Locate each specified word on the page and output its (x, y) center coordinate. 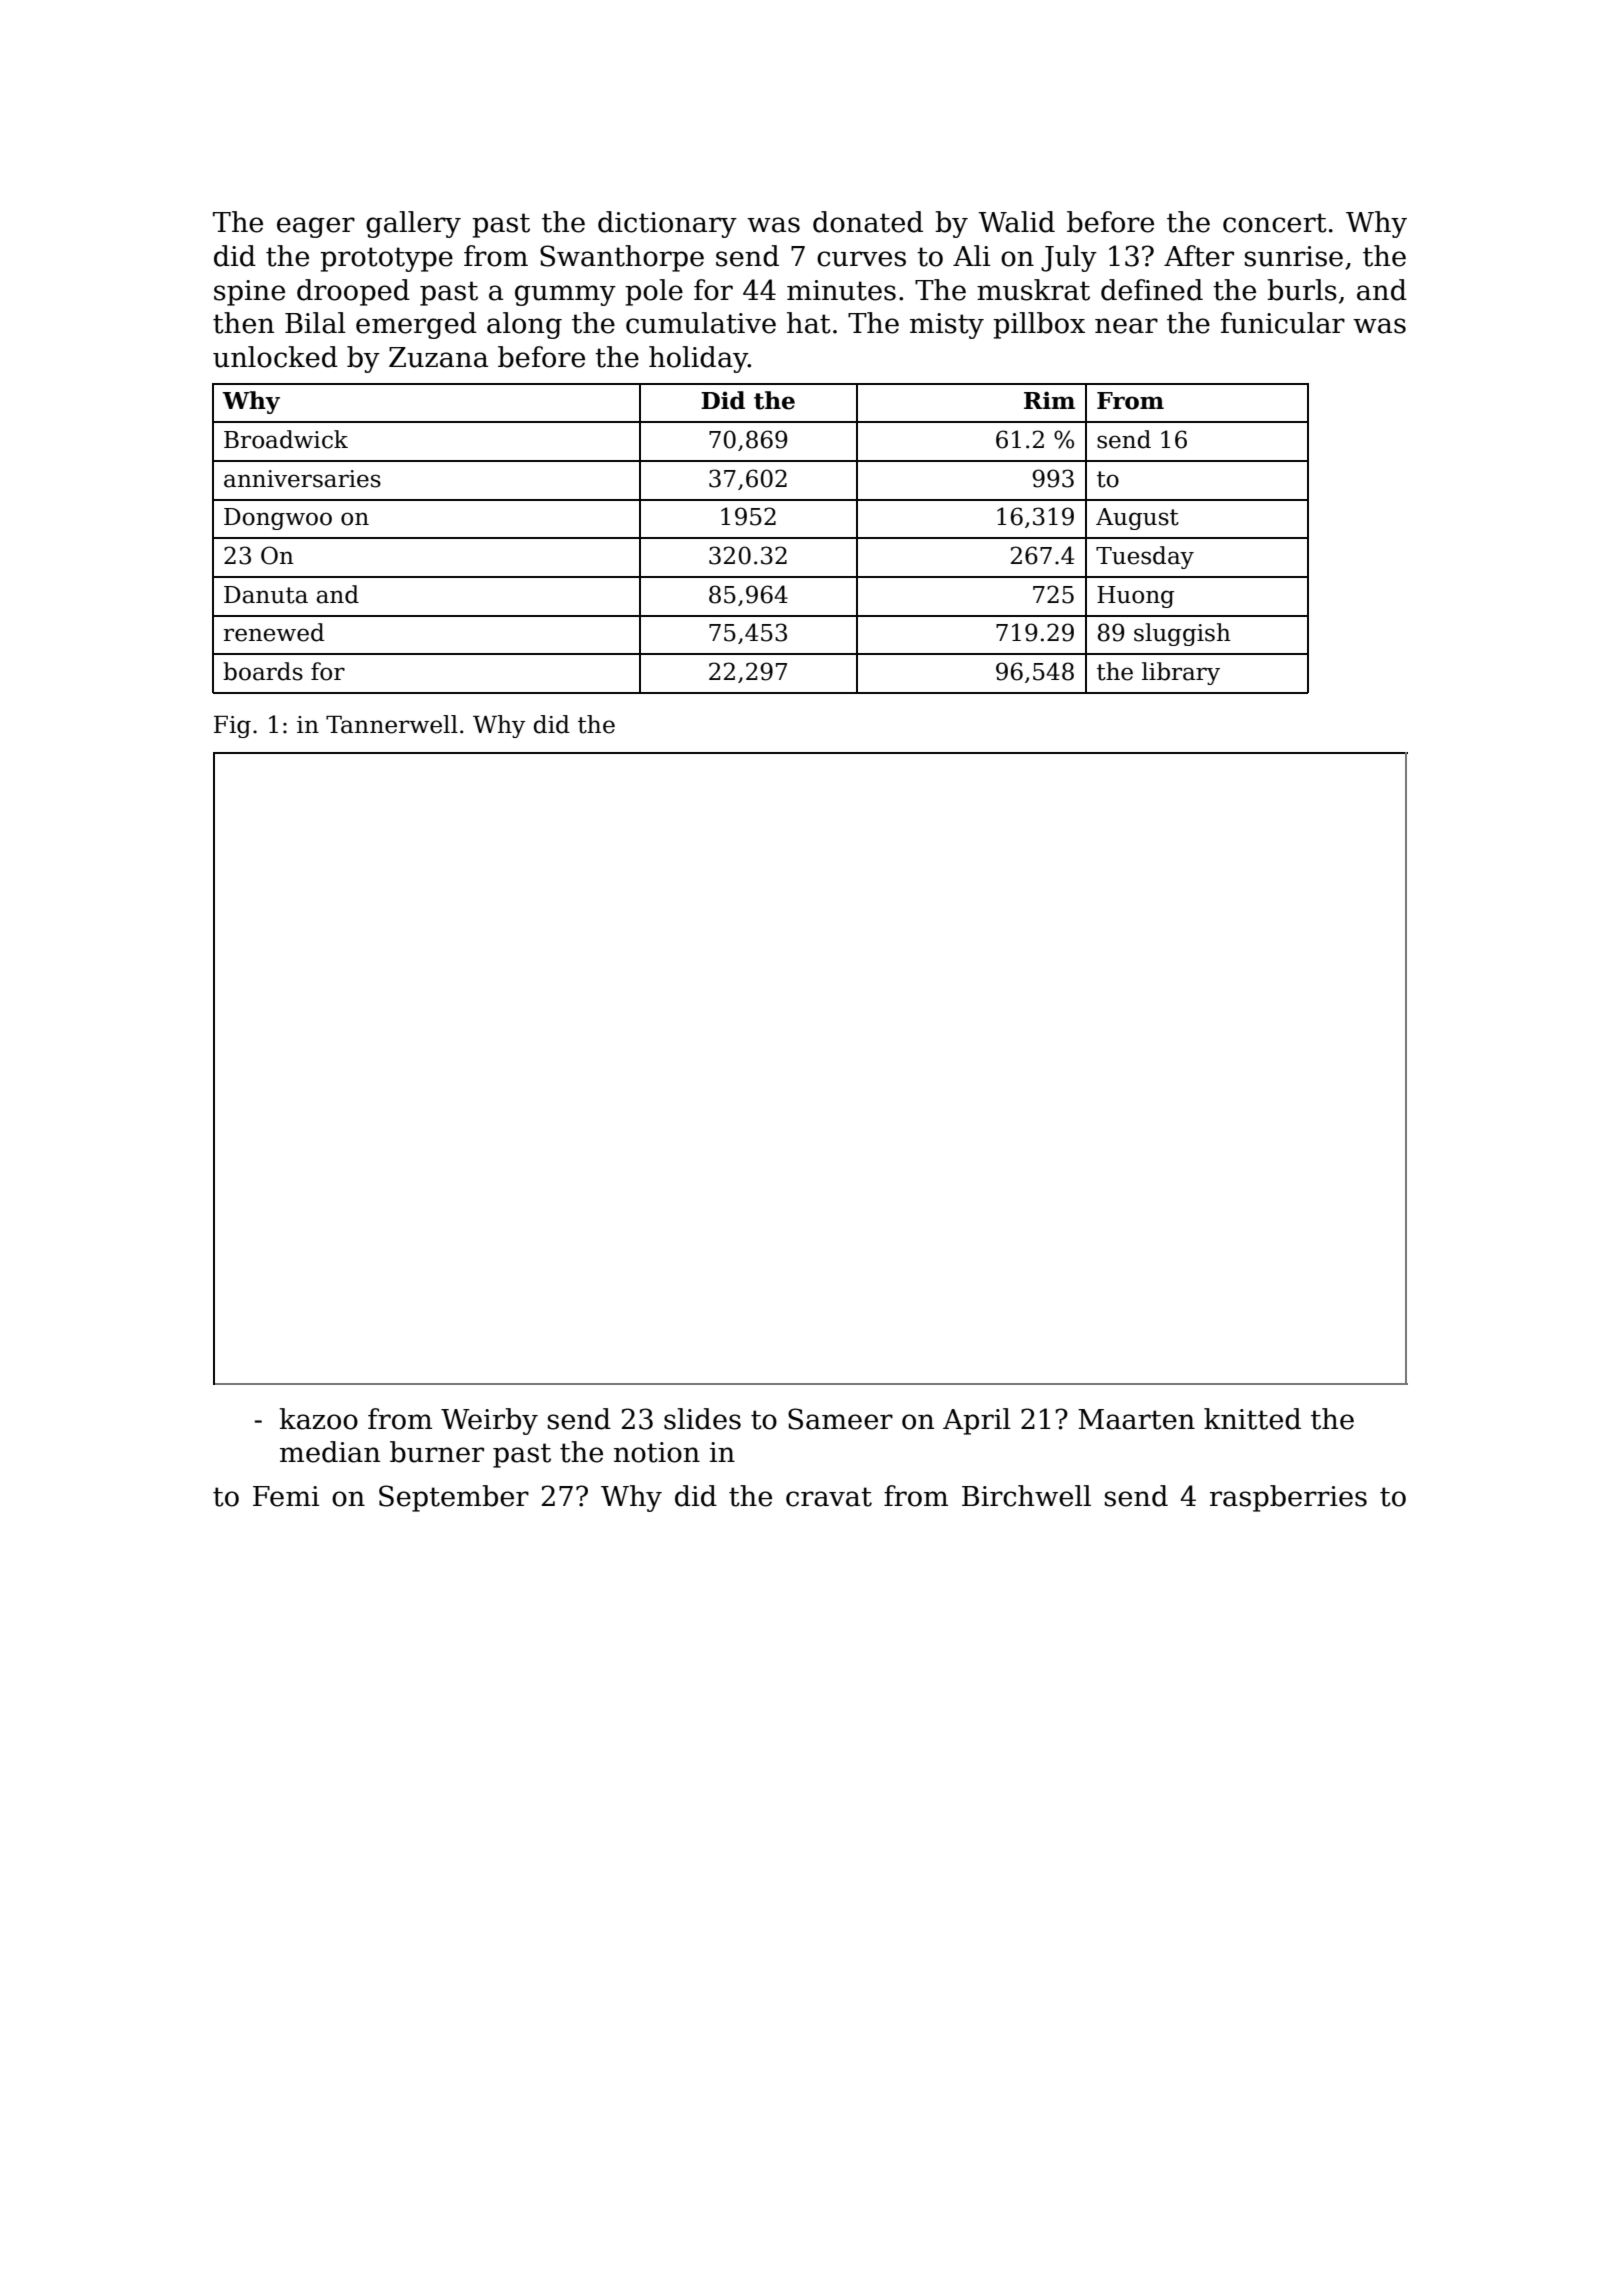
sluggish (1182, 634)
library (1181, 673)
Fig (232, 727)
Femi (286, 1496)
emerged (416, 325)
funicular (1283, 323)
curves (861, 259)
